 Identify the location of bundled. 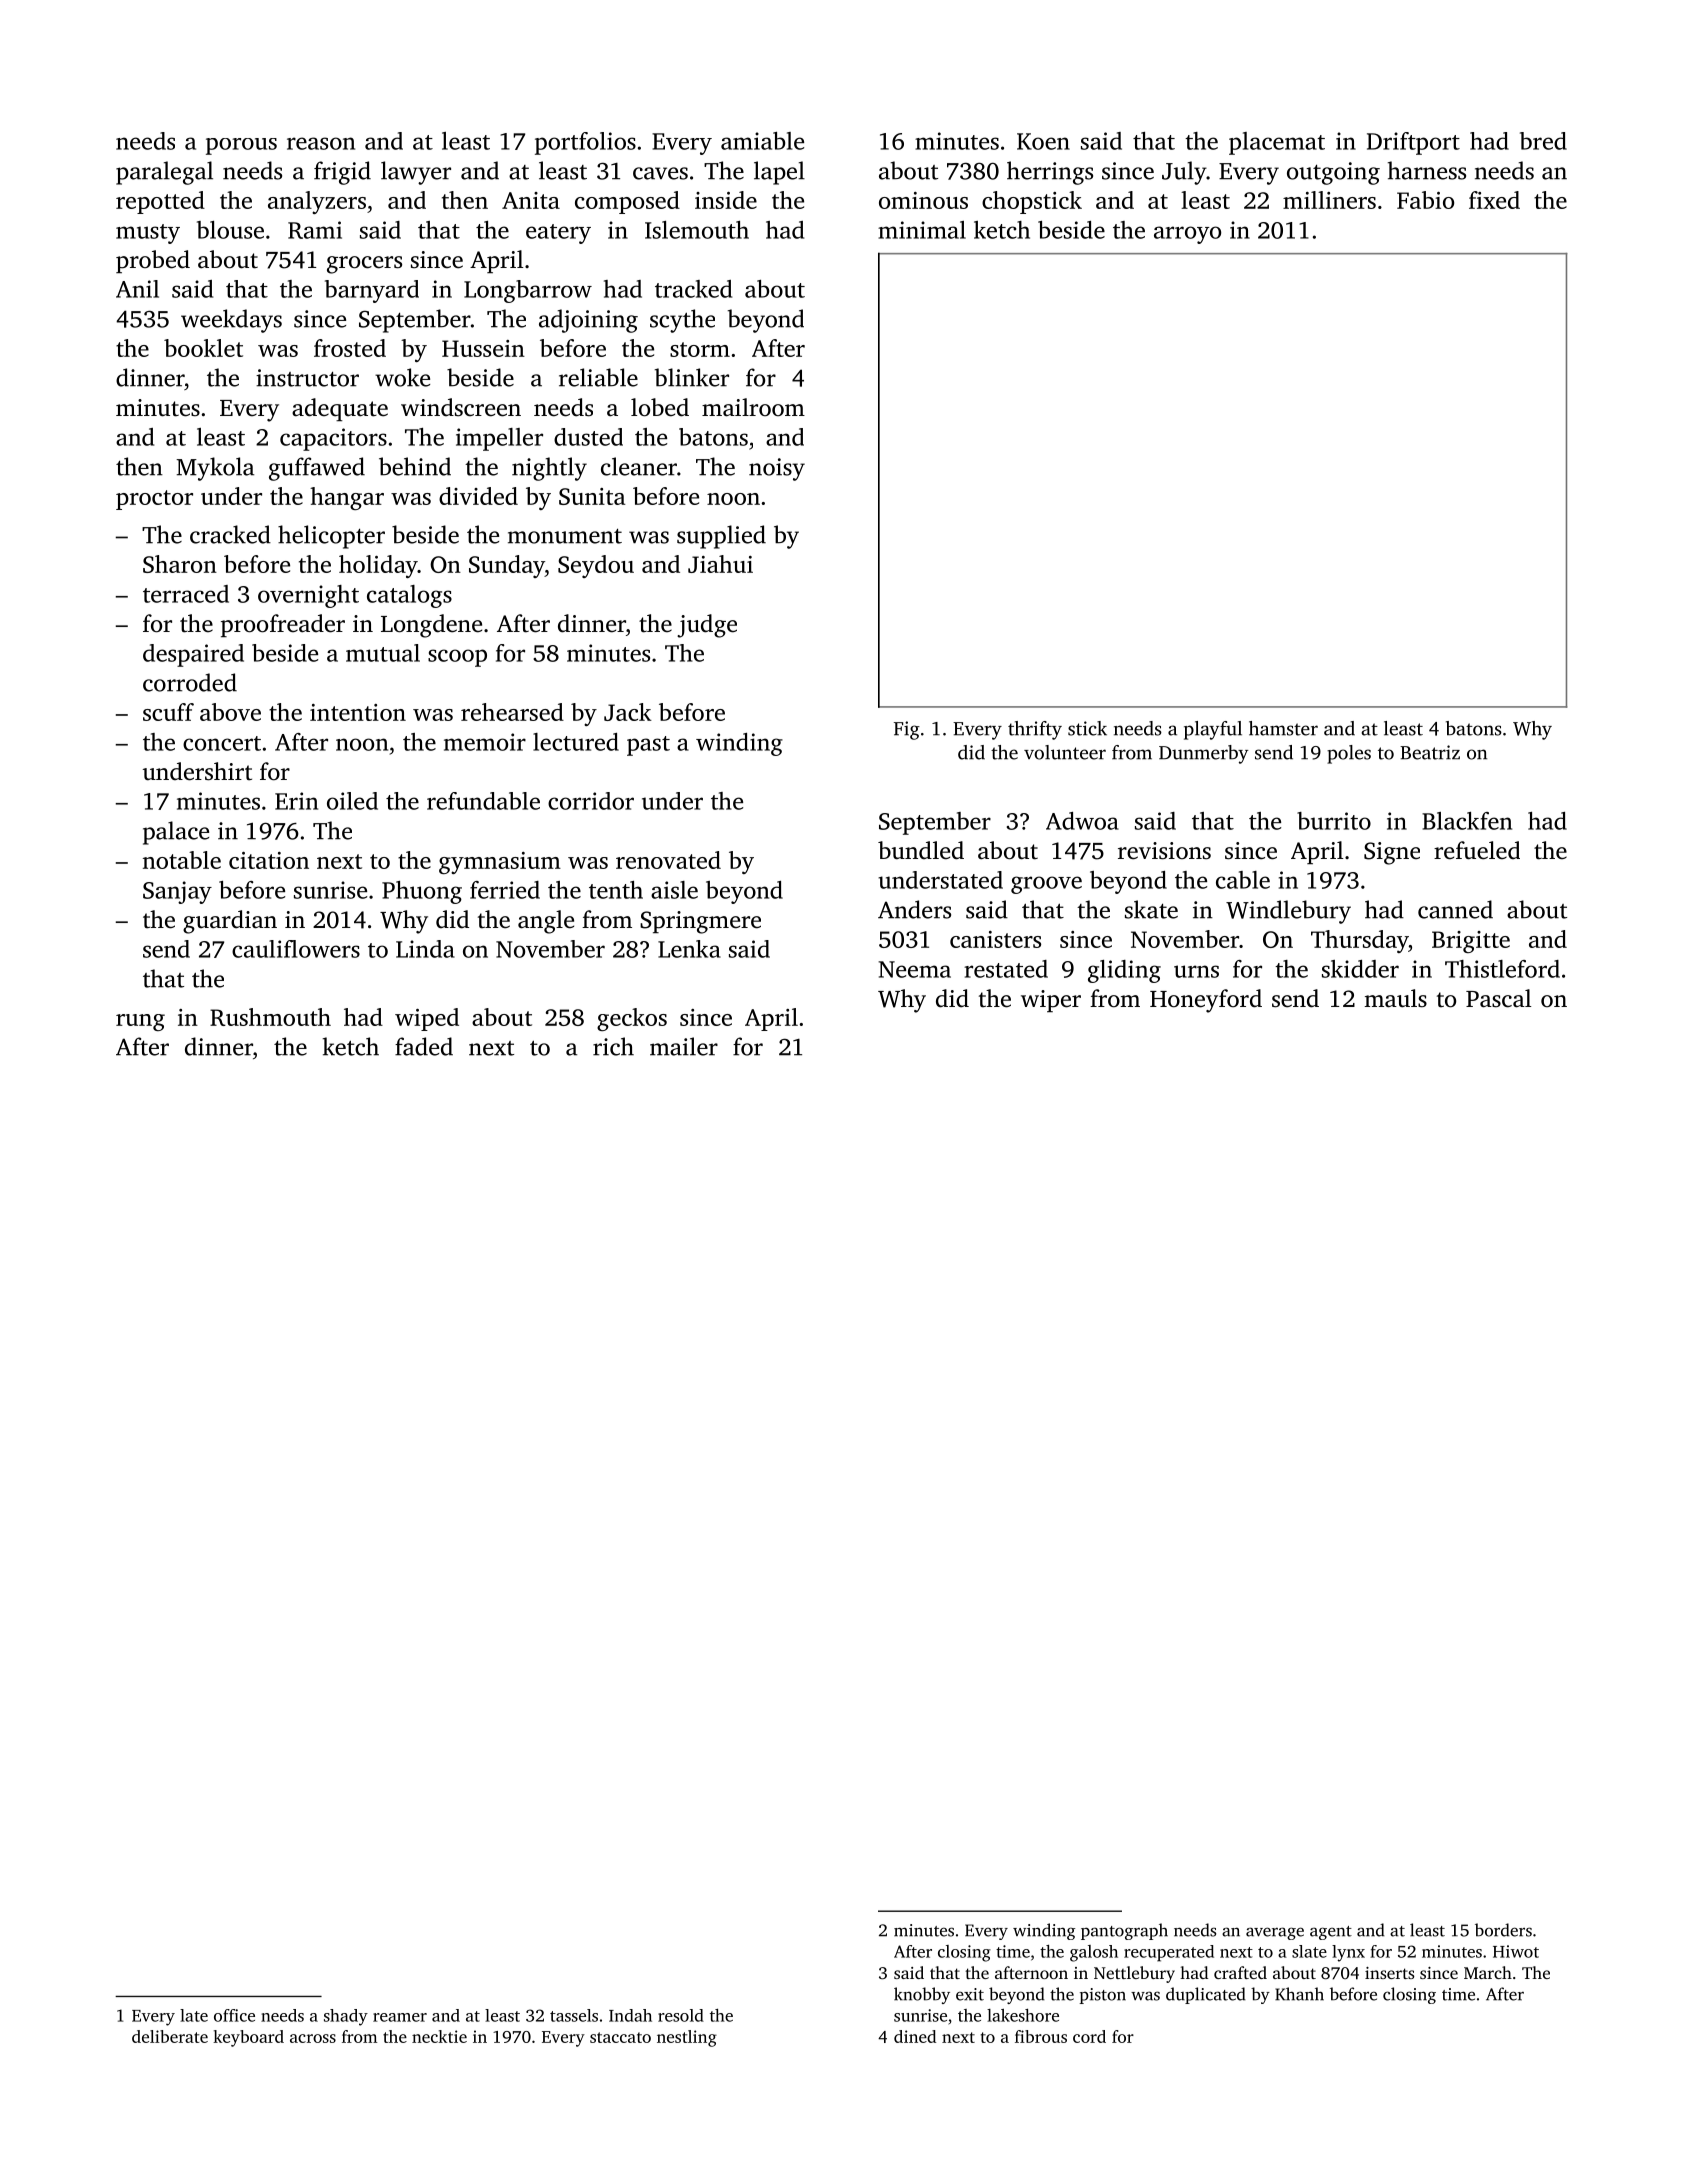
(921, 850).
